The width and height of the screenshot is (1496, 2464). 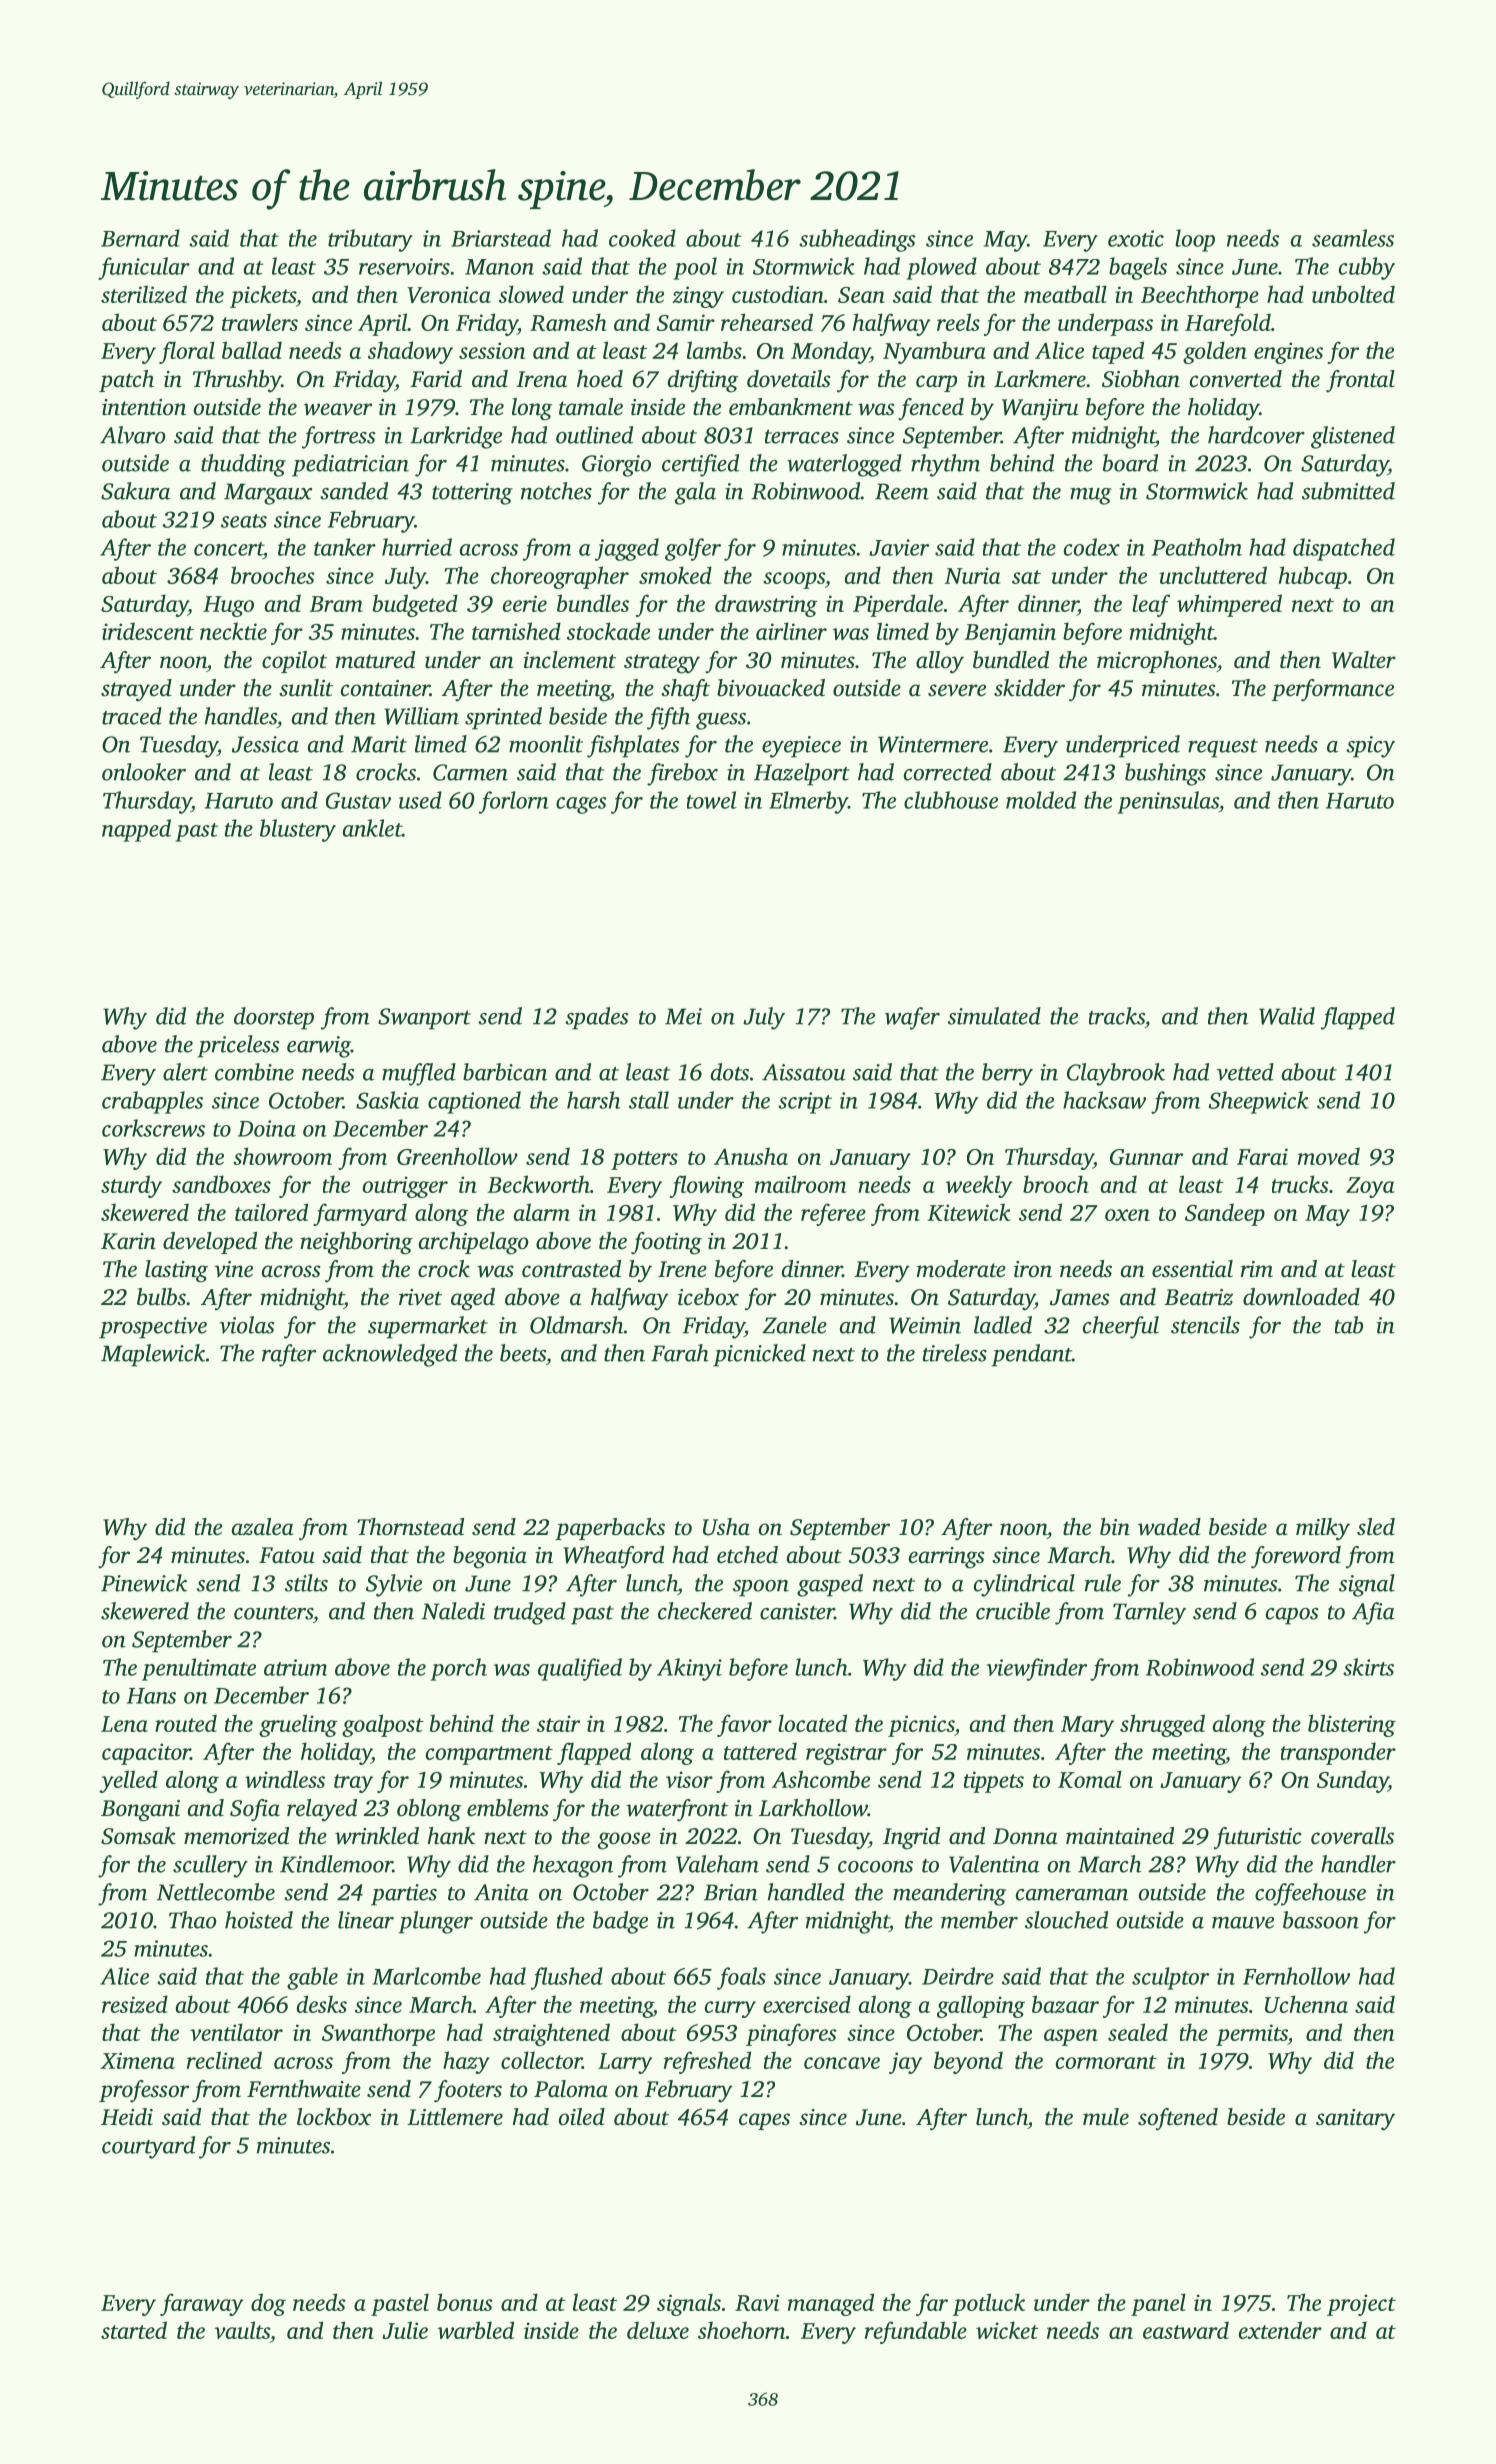 I want to click on deluxe, so click(x=658, y=2330).
